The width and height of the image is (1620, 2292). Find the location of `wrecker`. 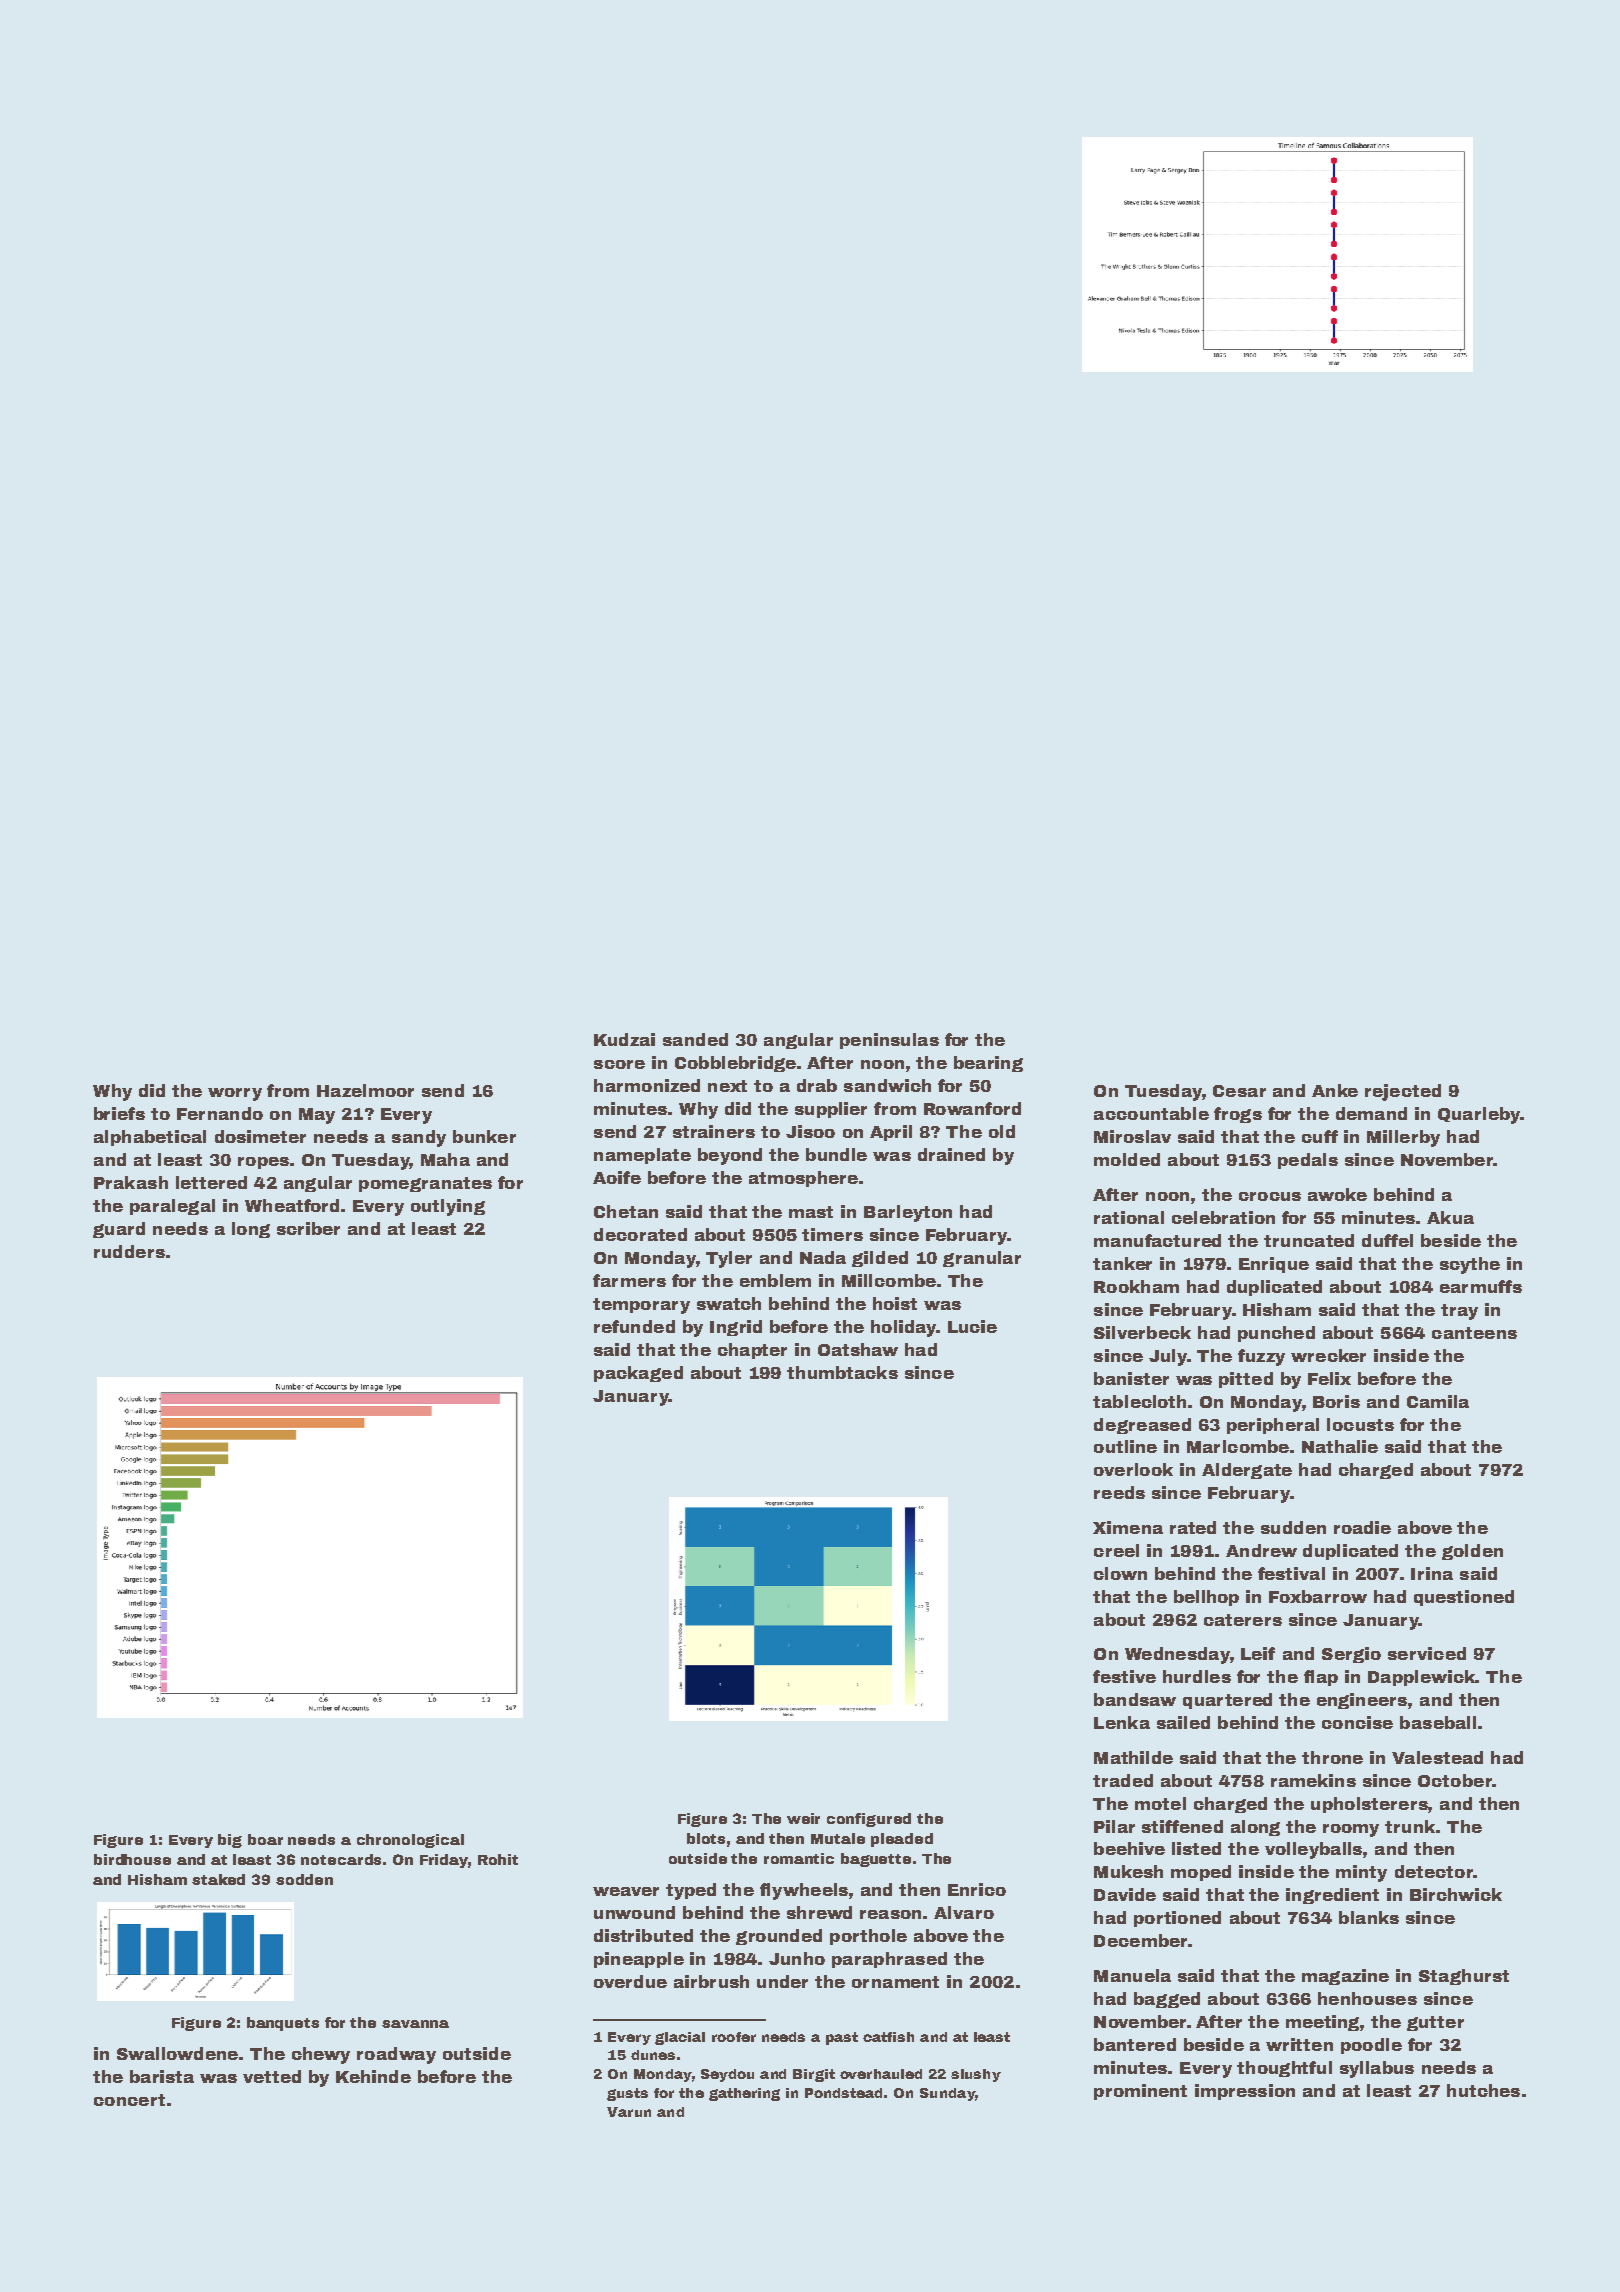

wrecker is located at coordinates (1328, 1355).
